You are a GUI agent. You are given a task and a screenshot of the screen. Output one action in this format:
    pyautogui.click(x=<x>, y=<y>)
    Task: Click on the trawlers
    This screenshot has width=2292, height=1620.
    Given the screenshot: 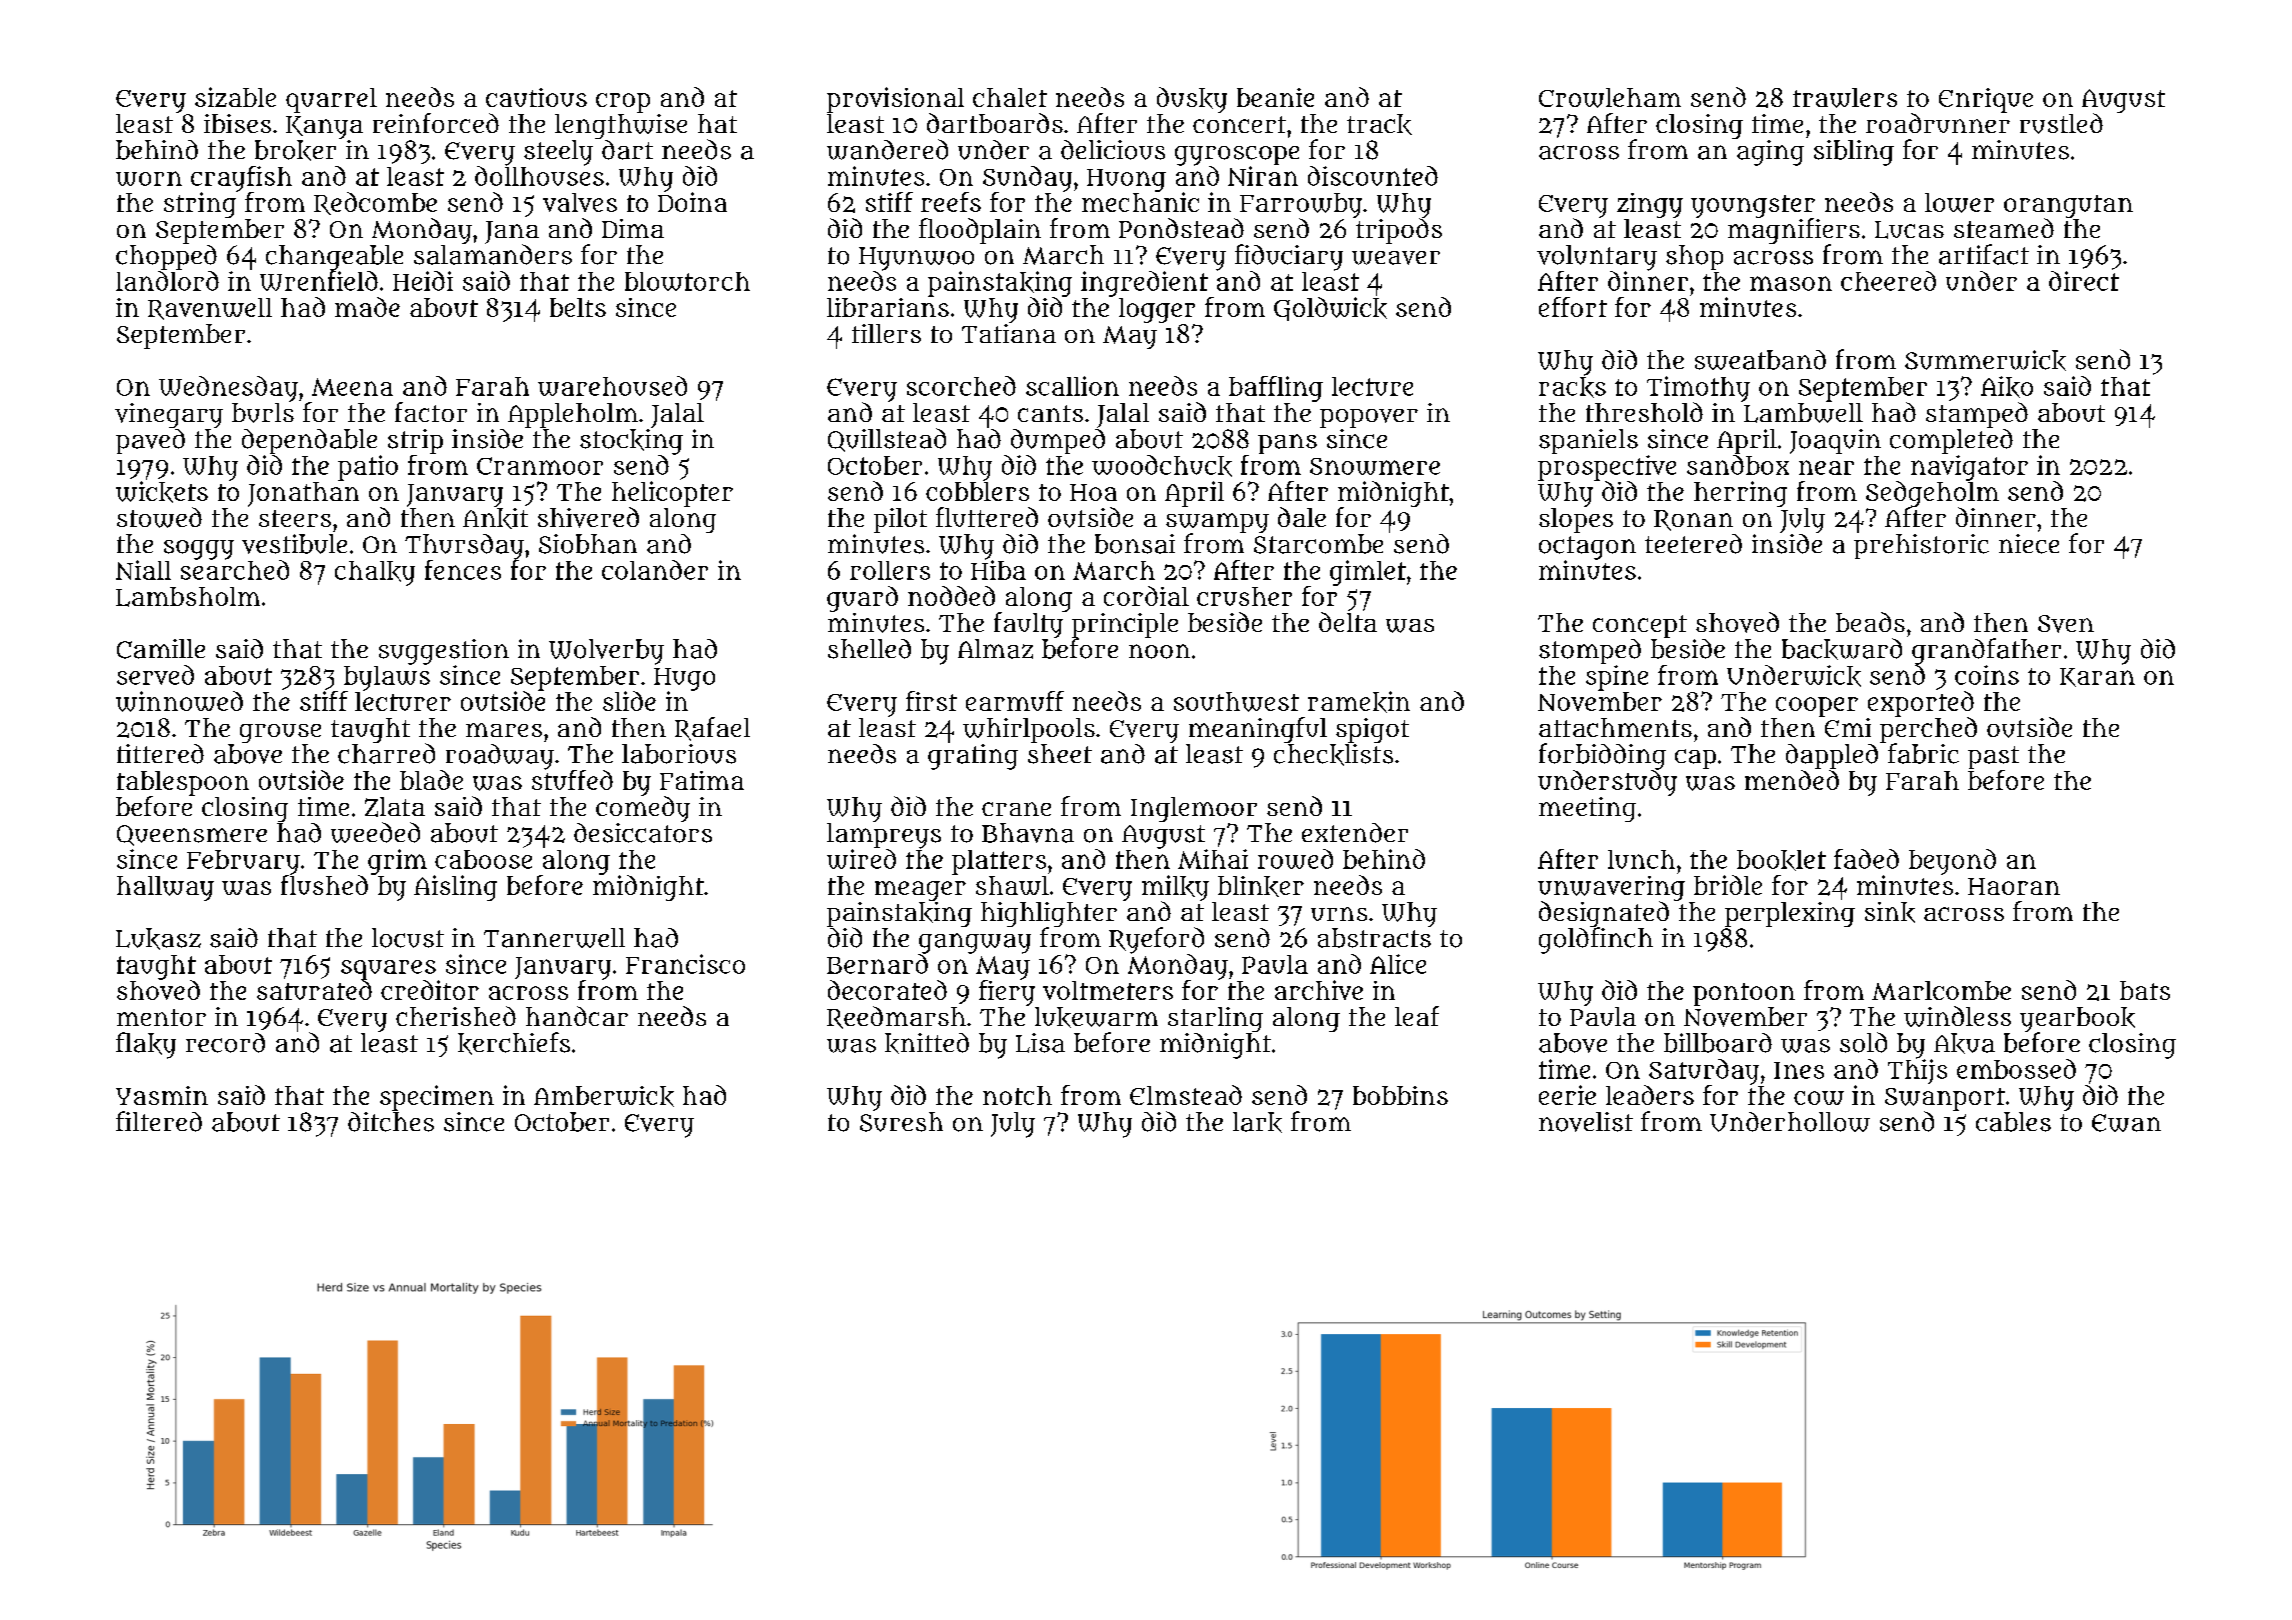 What is the action you would take?
    pyautogui.click(x=1845, y=98)
